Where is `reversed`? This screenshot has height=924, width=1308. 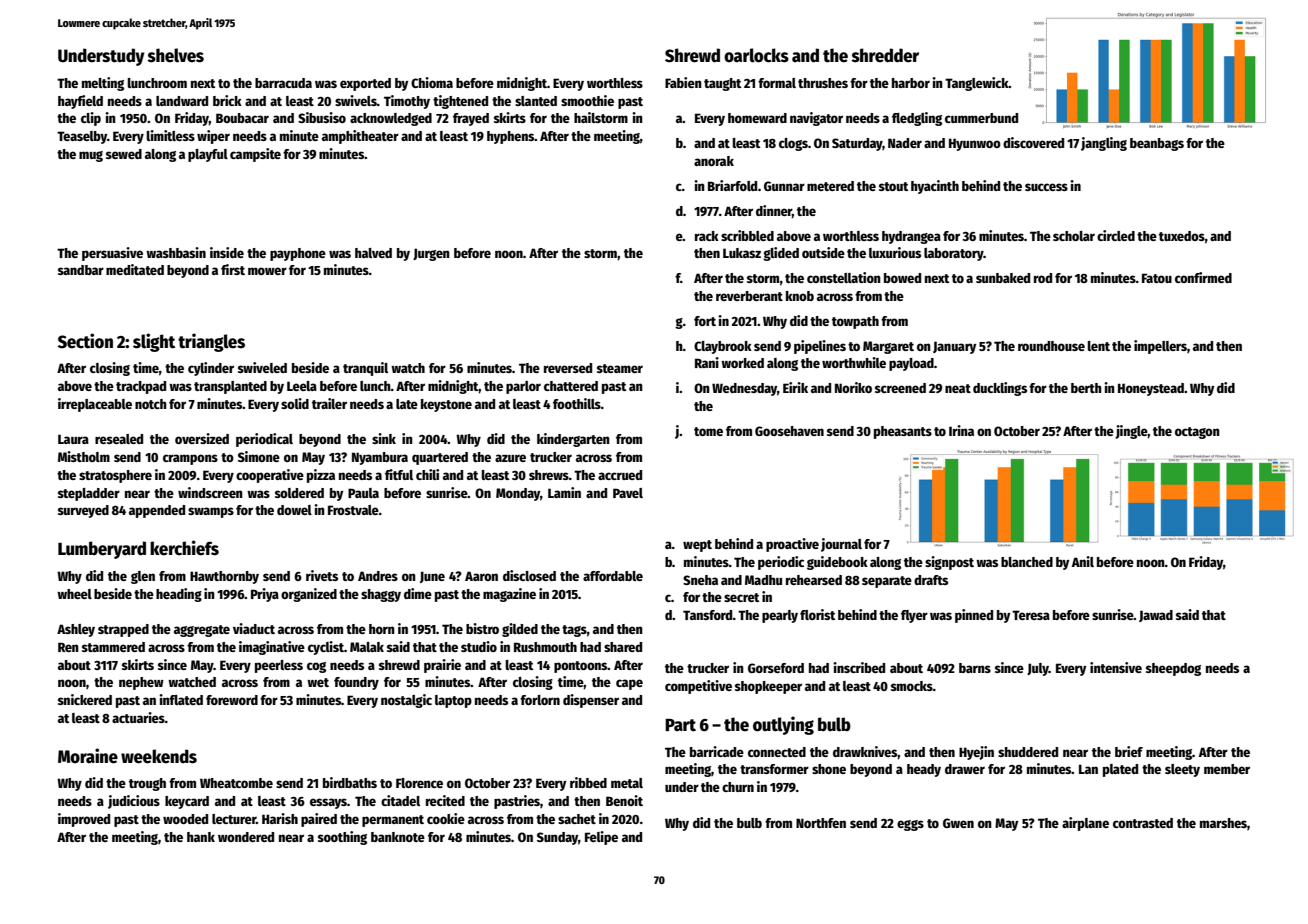
reversed is located at coordinates (568, 368).
